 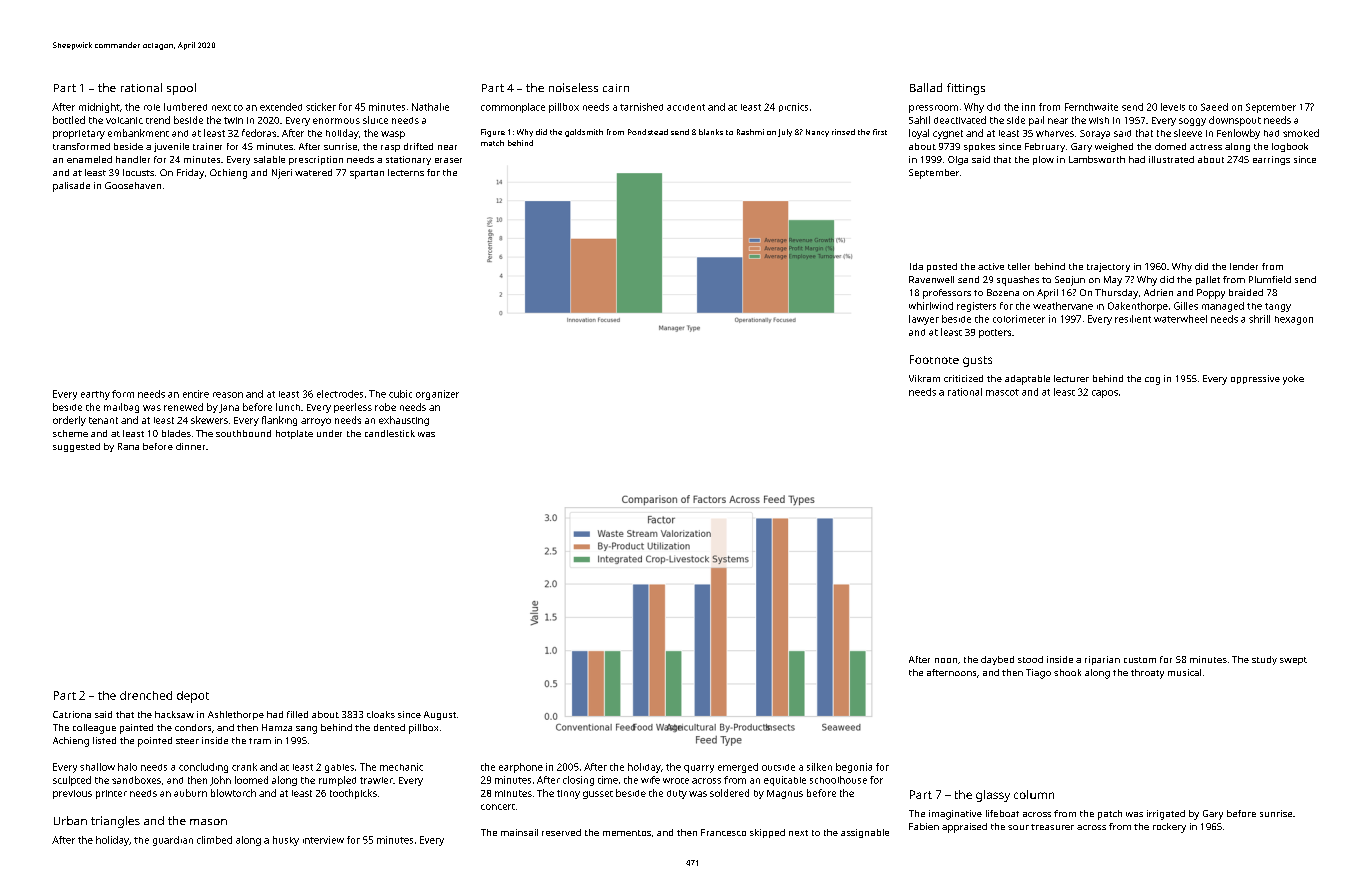 What do you see at coordinates (1002, 392) in the page?
I see `mascot` at bounding box center [1002, 392].
